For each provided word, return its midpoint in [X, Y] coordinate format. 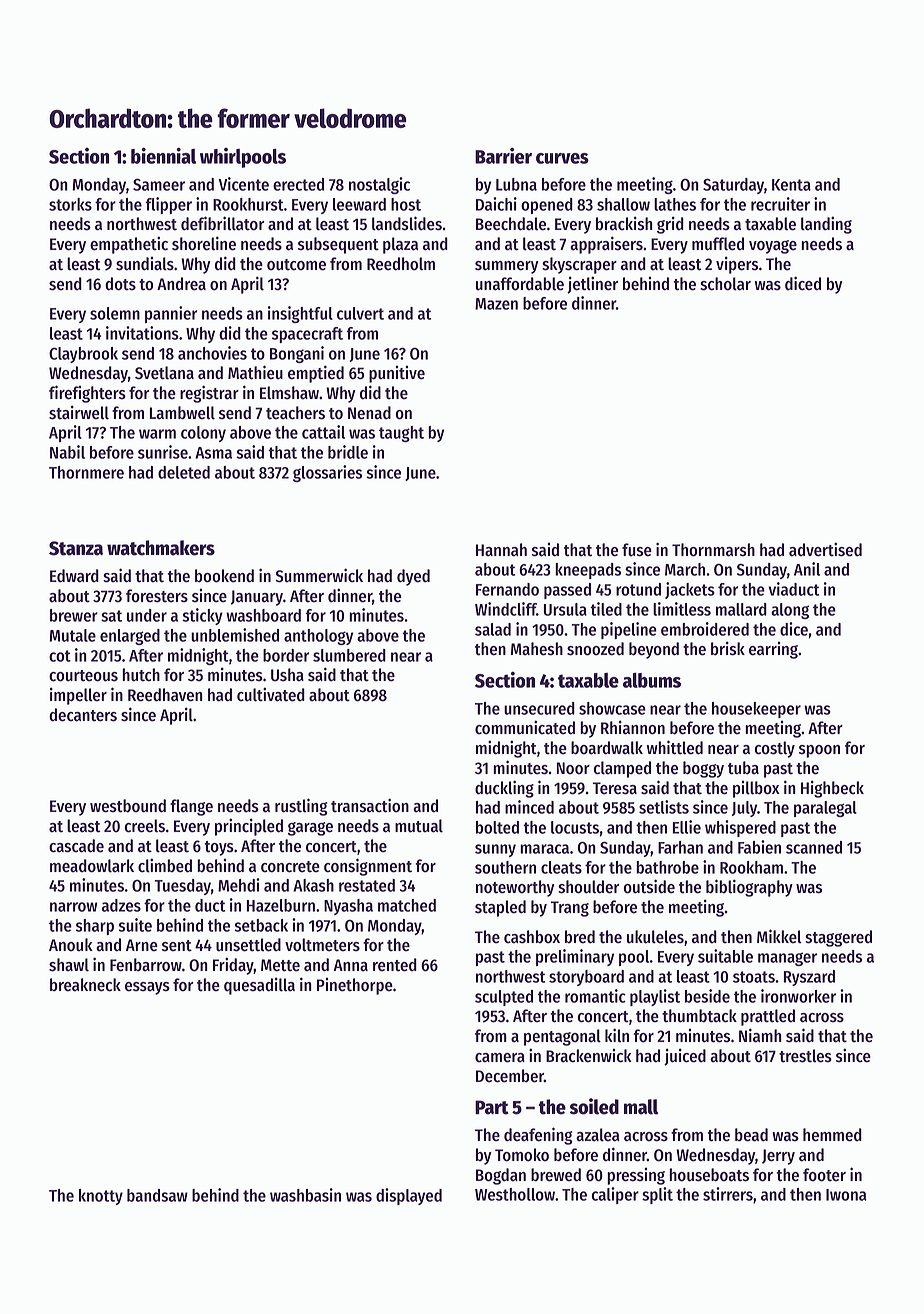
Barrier [503, 156]
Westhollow [515, 1194]
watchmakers [161, 548]
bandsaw [157, 1195]
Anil [807, 569]
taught [401, 434]
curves [562, 158]
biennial [163, 155]
